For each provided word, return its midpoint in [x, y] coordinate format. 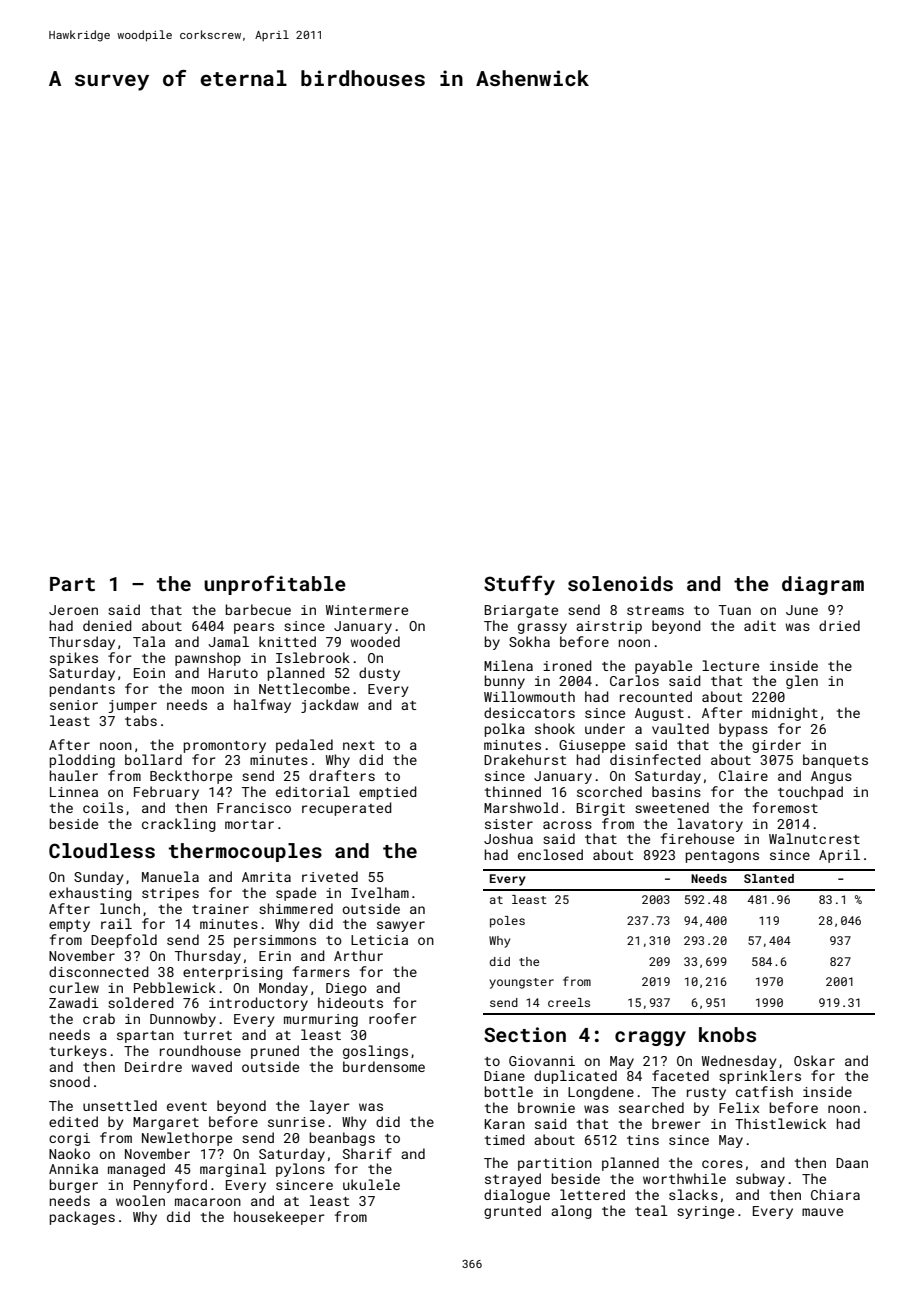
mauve [822, 1212]
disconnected [99, 971]
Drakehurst [525, 759]
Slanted [769, 878]
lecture [730, 665]
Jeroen [73, 610]
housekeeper [279, 1218]
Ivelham [380, 892]
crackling [179, 825]
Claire [743, 775]
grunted [512, 1212]
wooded [375, 641]
